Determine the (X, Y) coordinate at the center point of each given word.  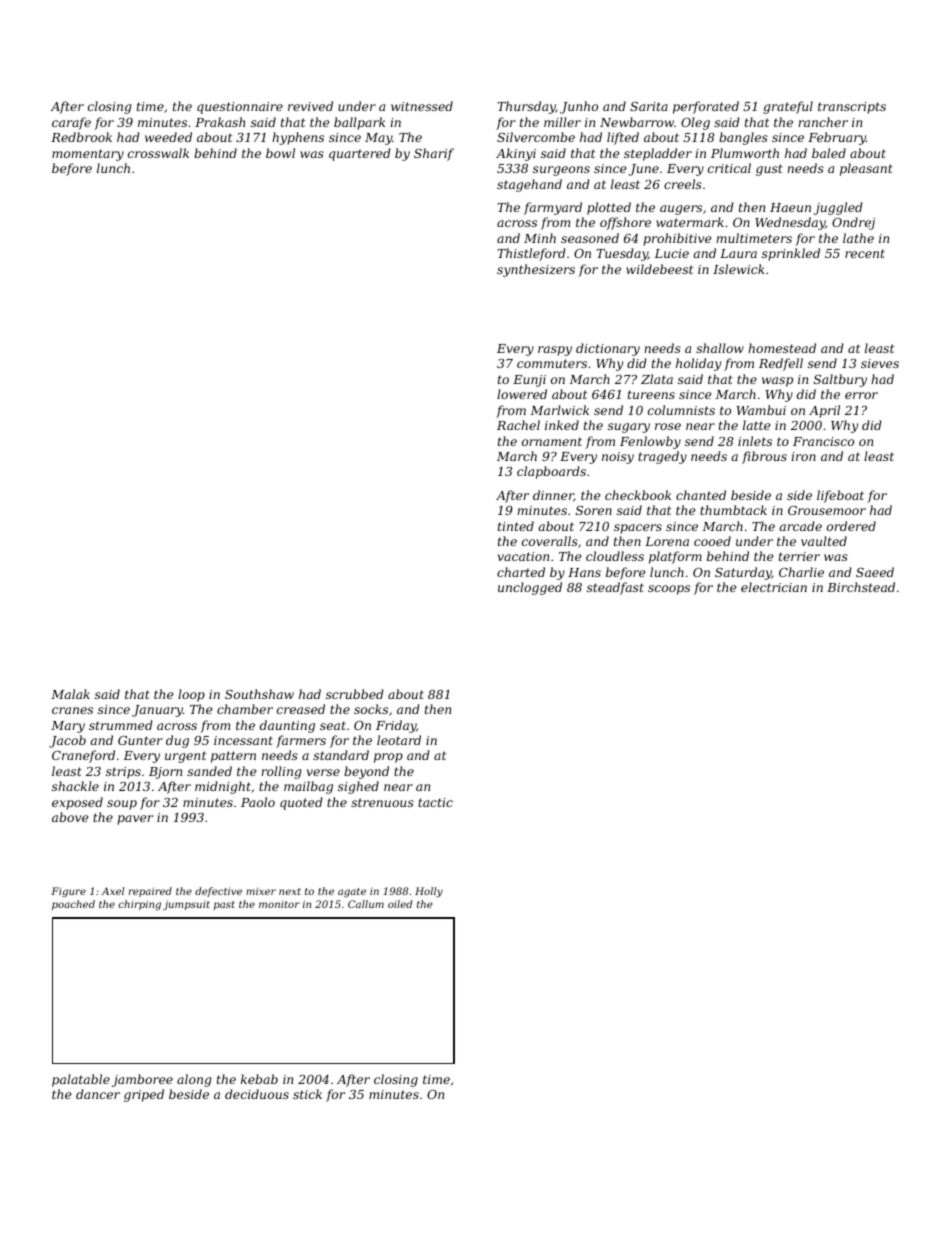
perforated (706, 107)
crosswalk (158, 153)
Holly (429, 892)
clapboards (551, 472)
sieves (880, 363)
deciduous (257, 1094)
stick (307, 1094)
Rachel (518, 425)
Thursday (526, 107)
